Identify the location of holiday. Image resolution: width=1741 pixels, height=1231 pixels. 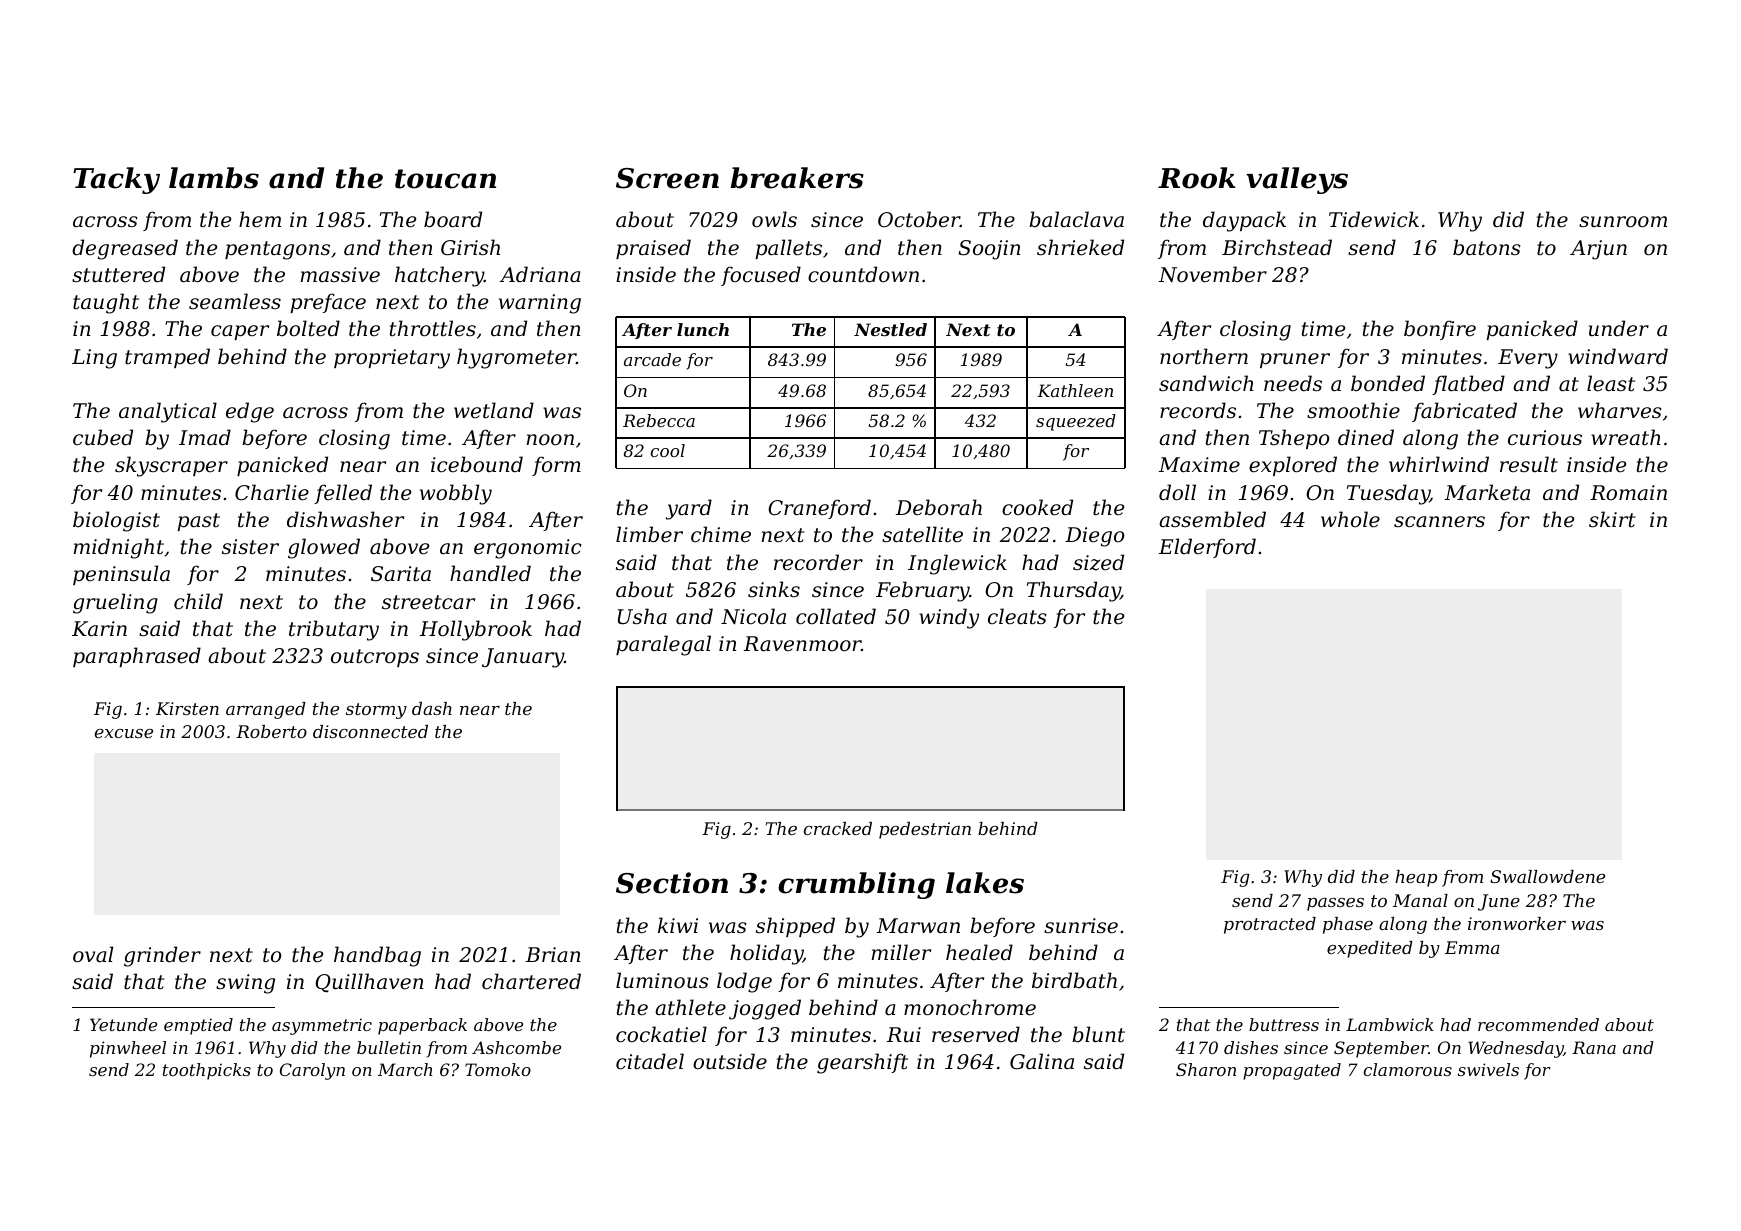
(766, 954).
